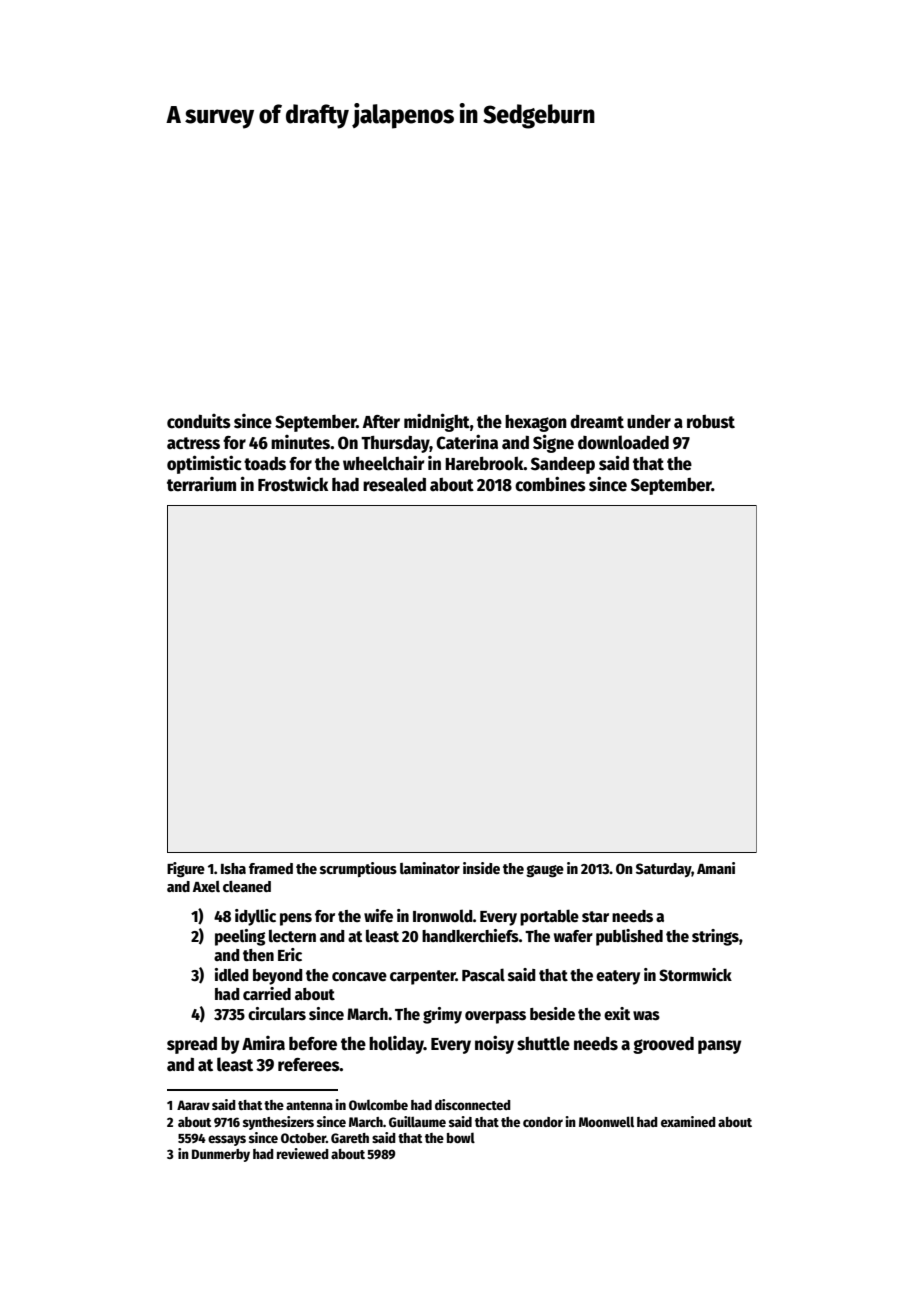  I want to click on Figure, so click(186, 870).
